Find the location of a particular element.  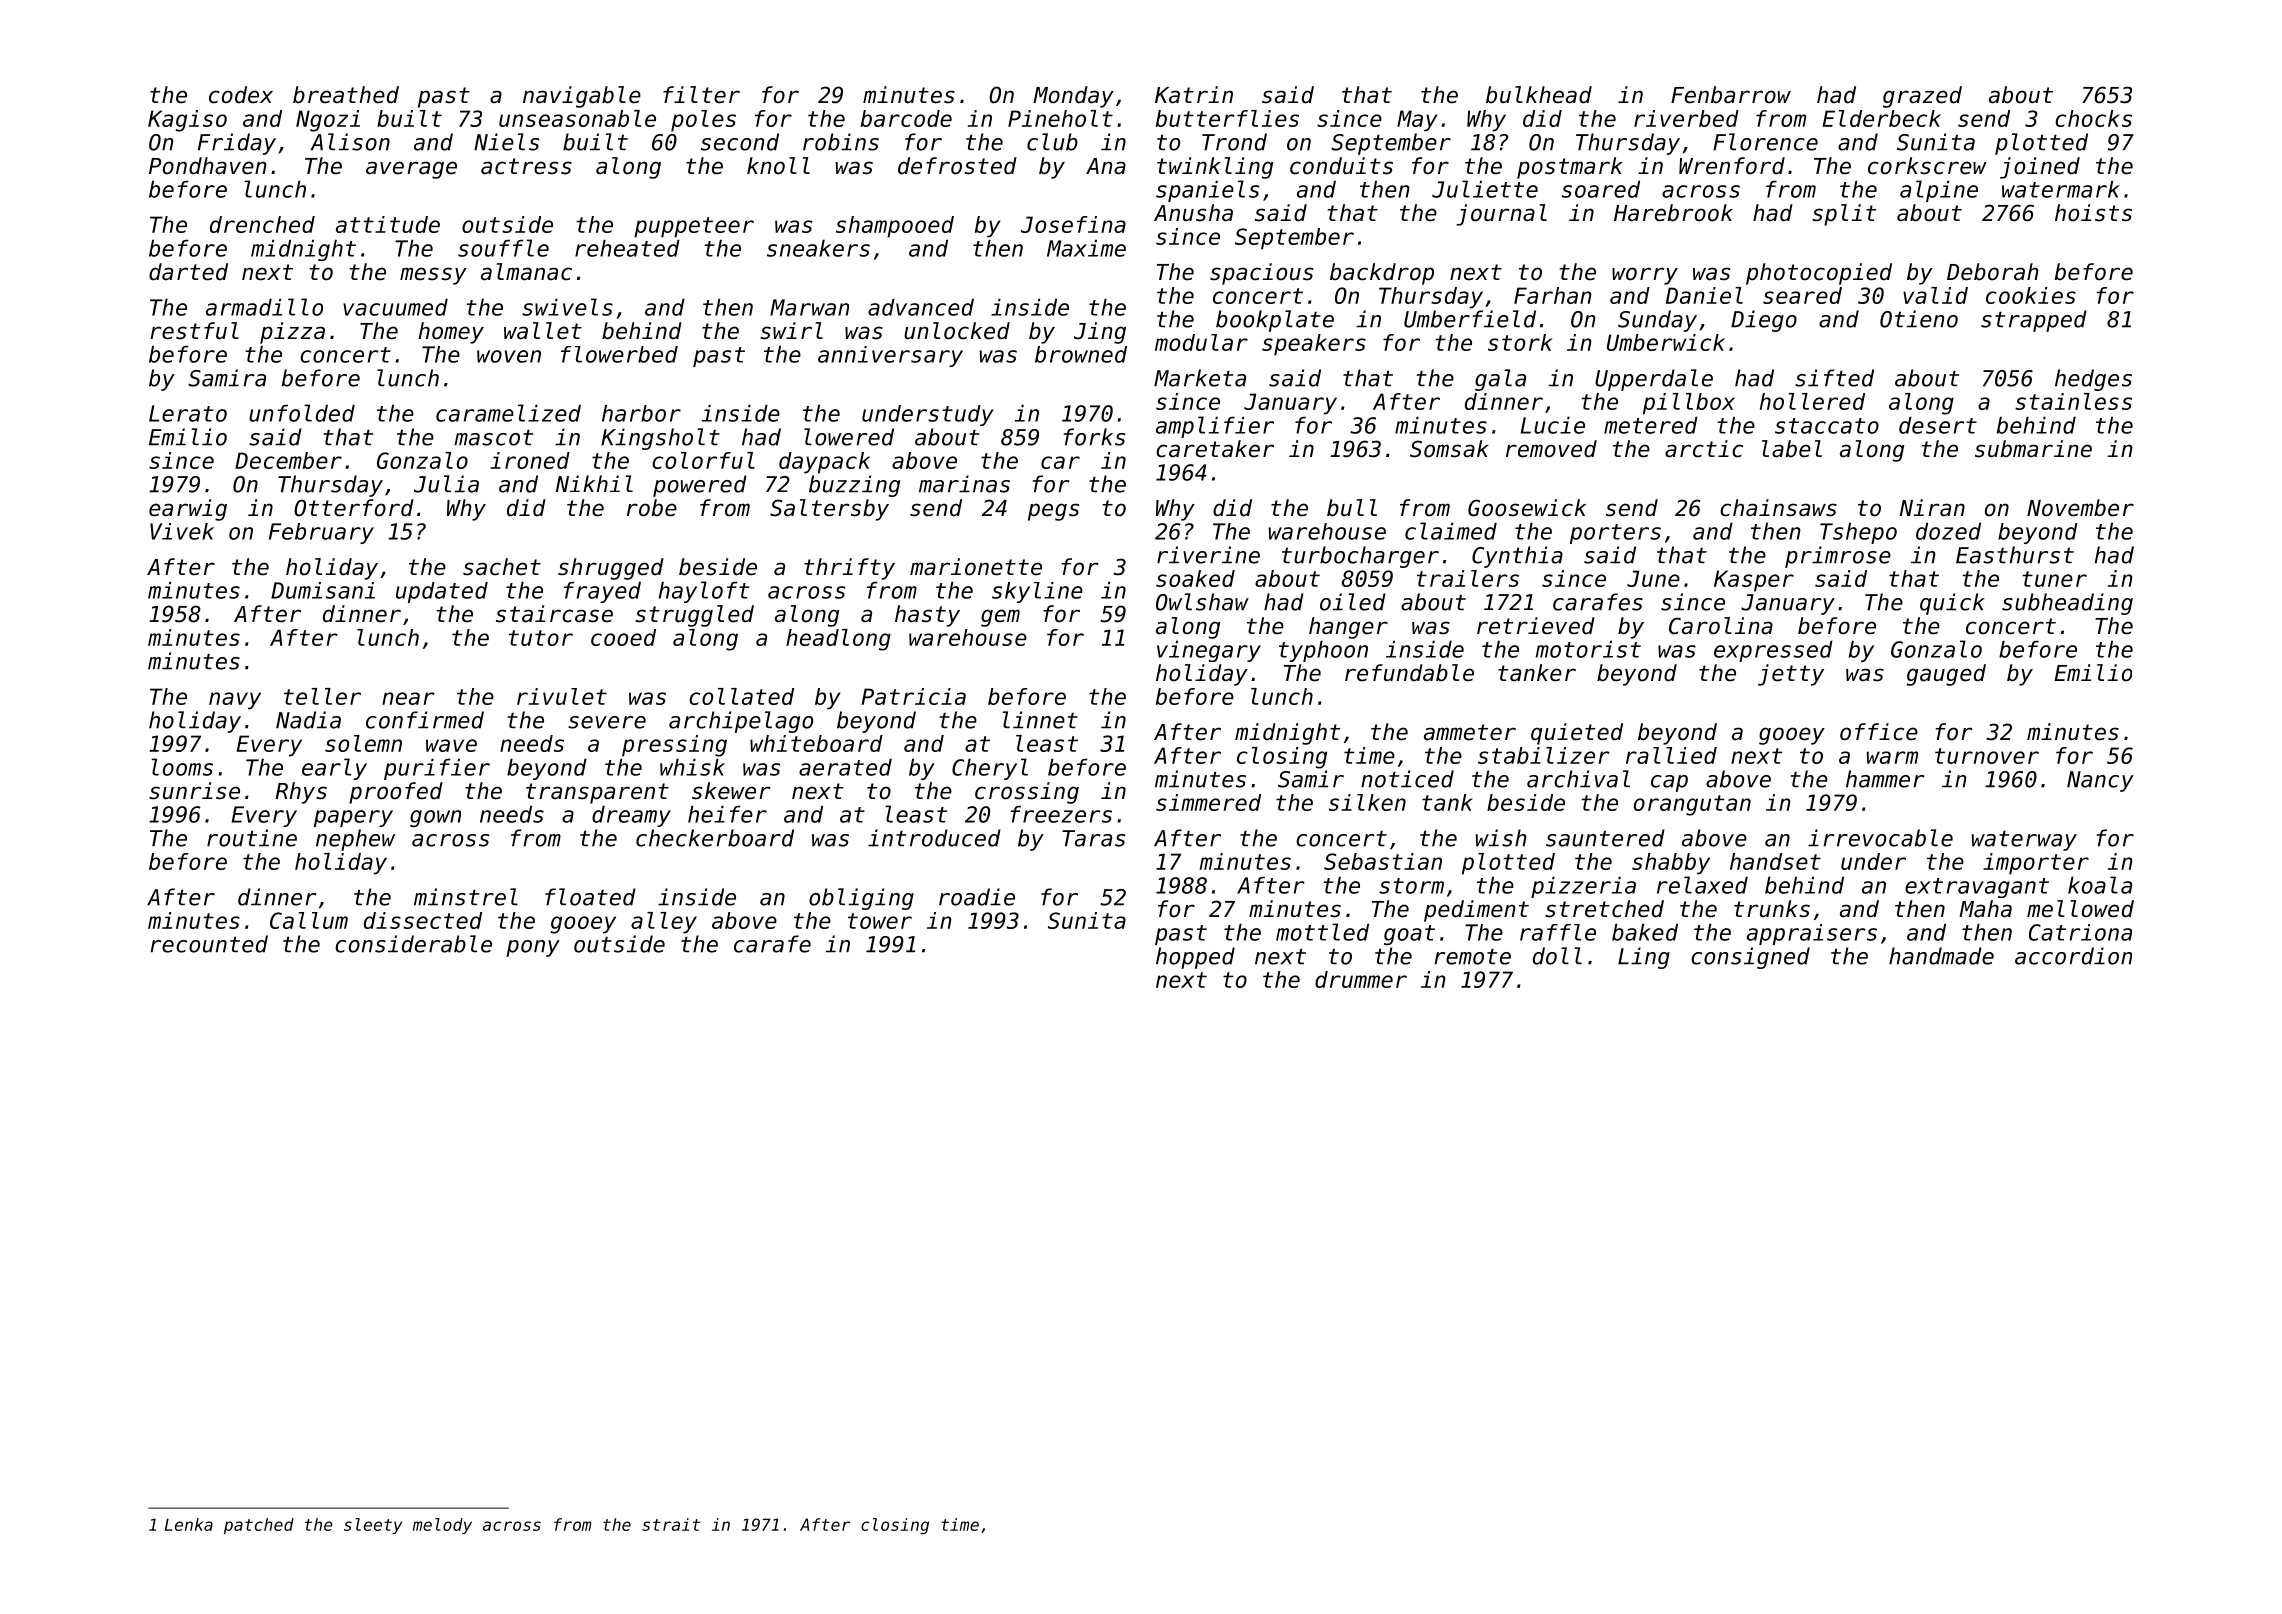

sleety is located at coordinates (373, 1526).
